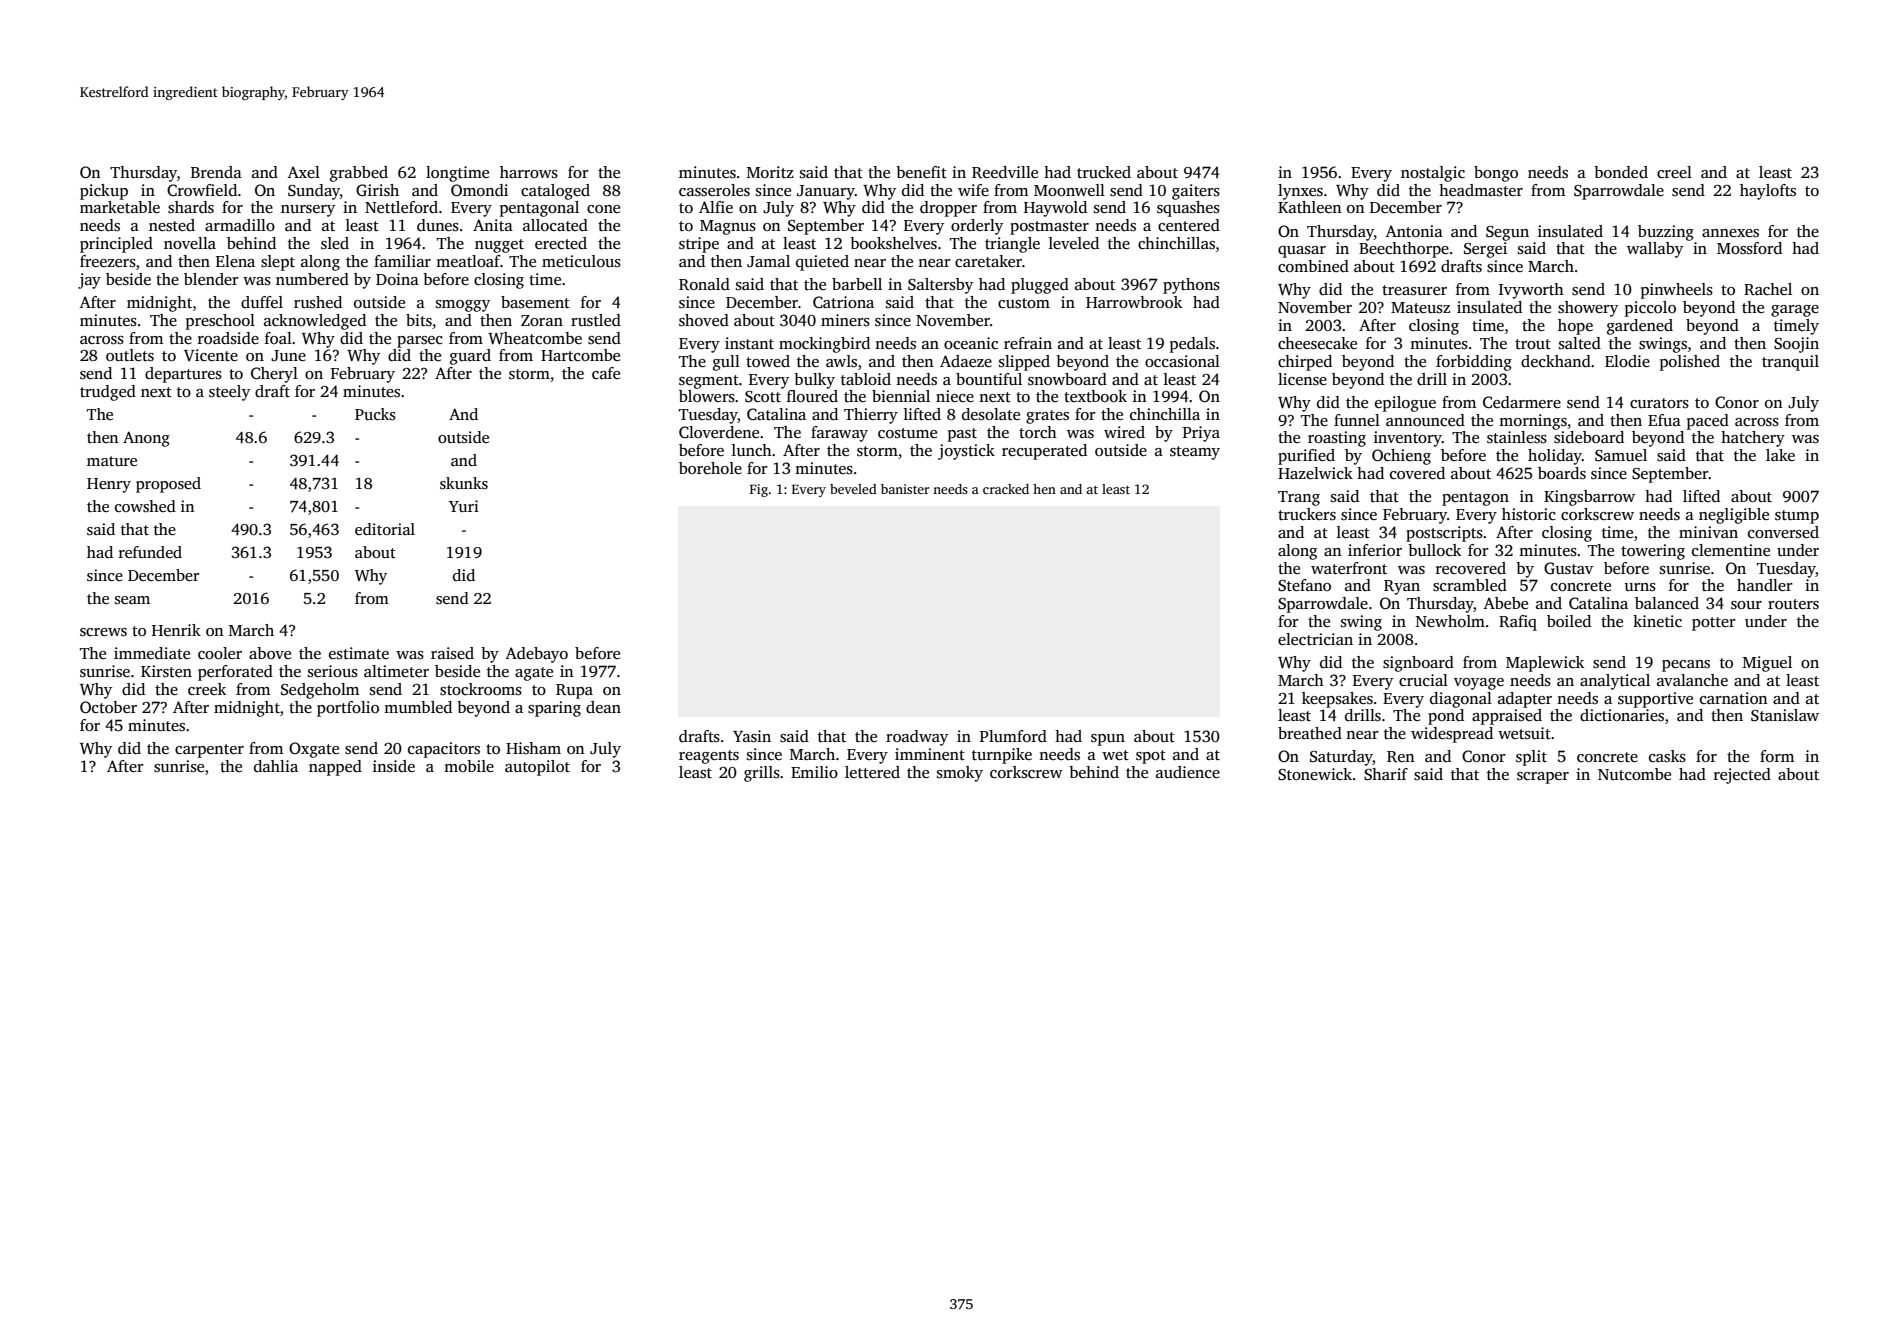 The image size is (1899, 1343). I want to click on principled, so click(116, 245).
